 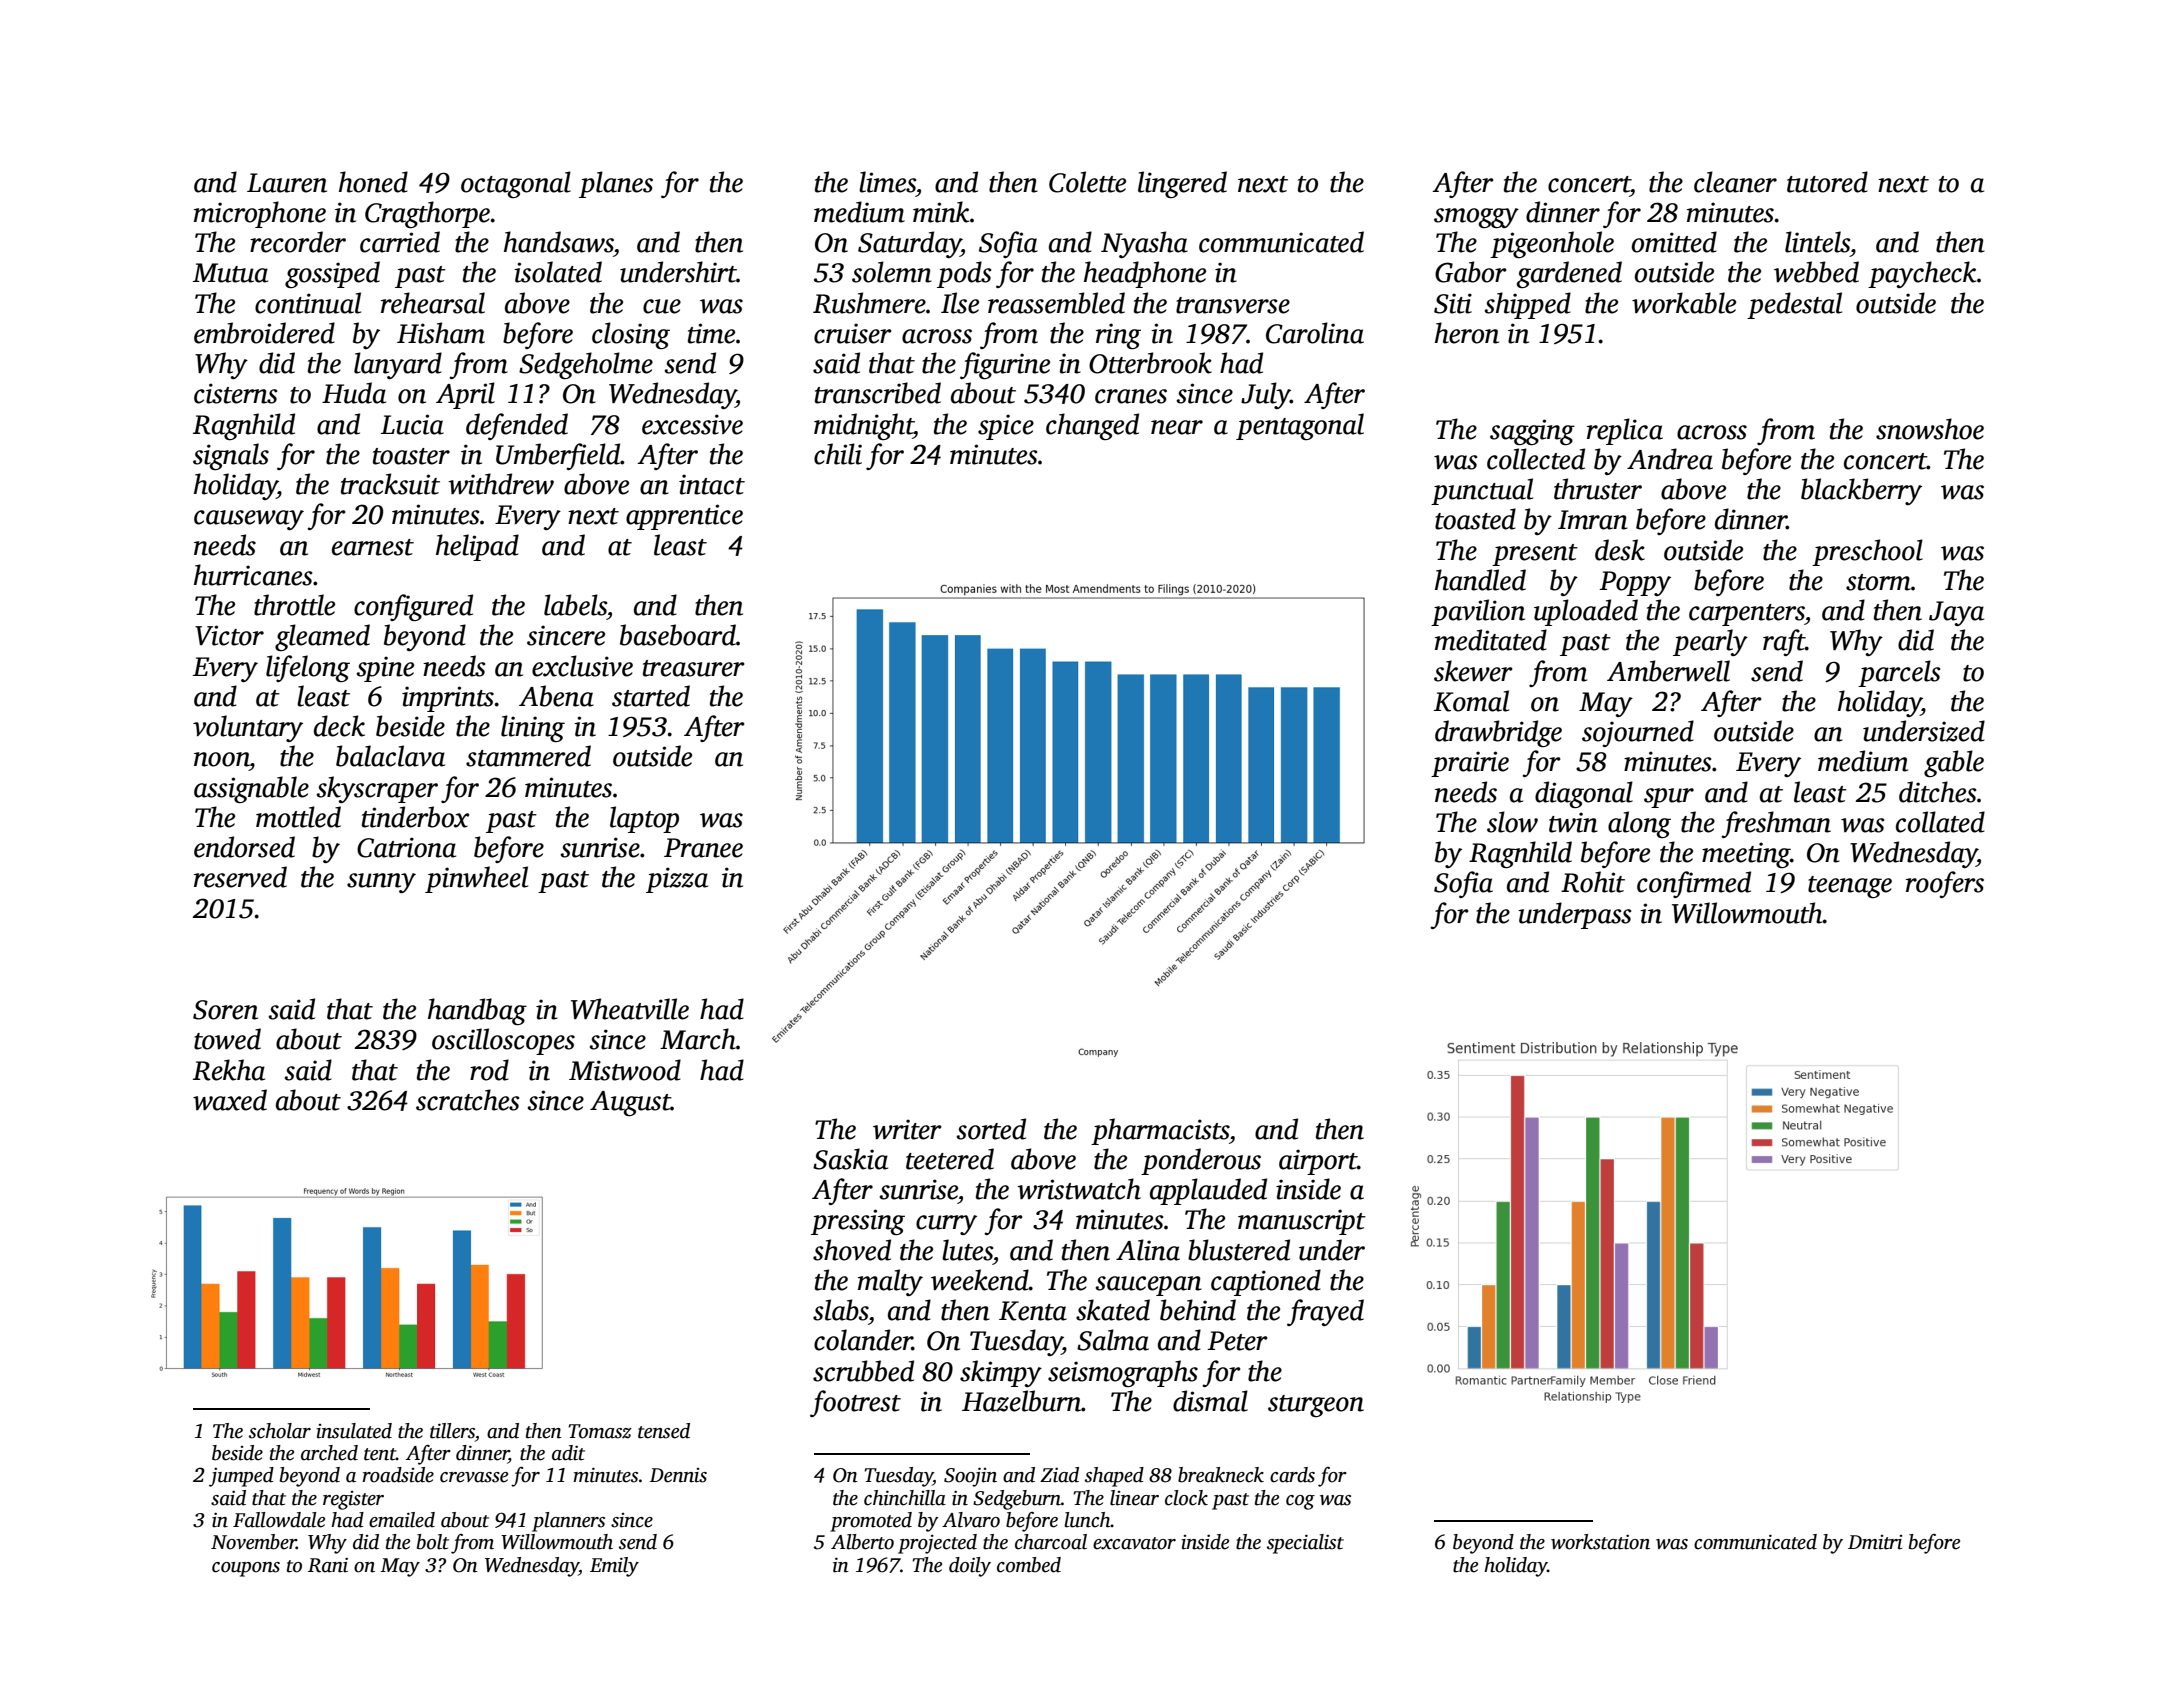 I want to click on sunny, so click(x=381, y=883).
